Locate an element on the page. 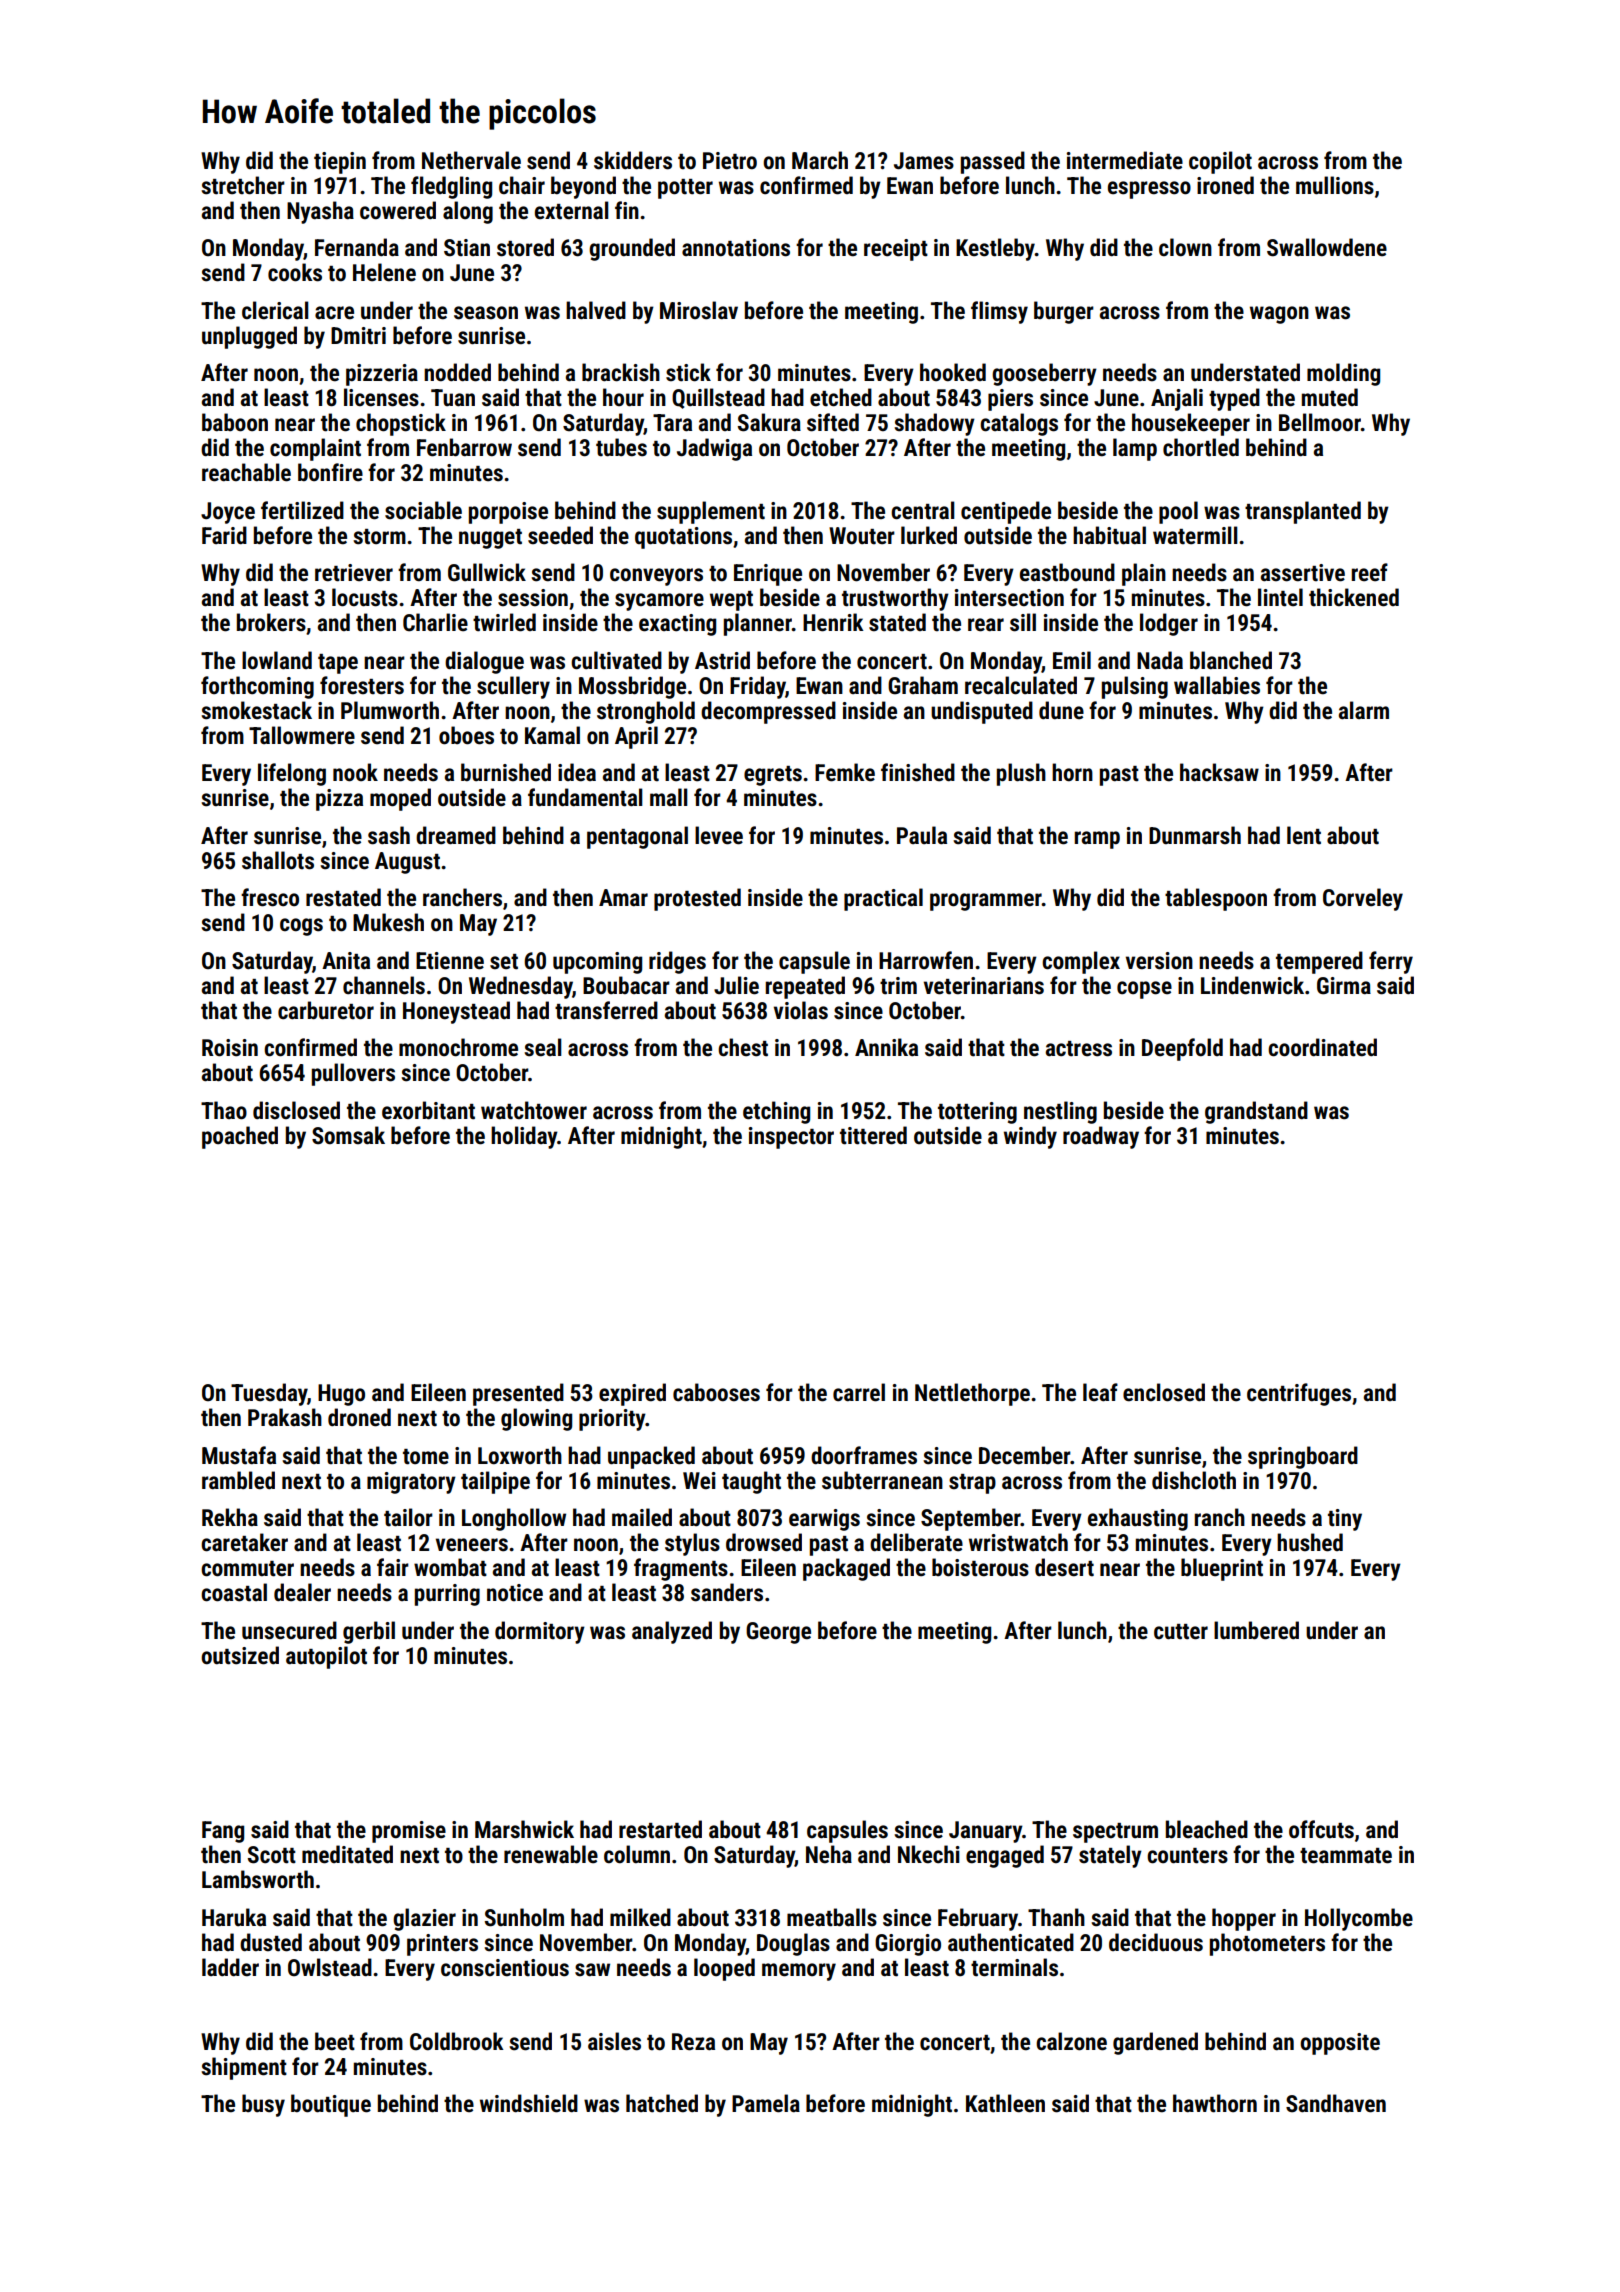 Image resolution: width=1620 pixels, height=2292 pixels. nook is located at coordinates (355, 772).
